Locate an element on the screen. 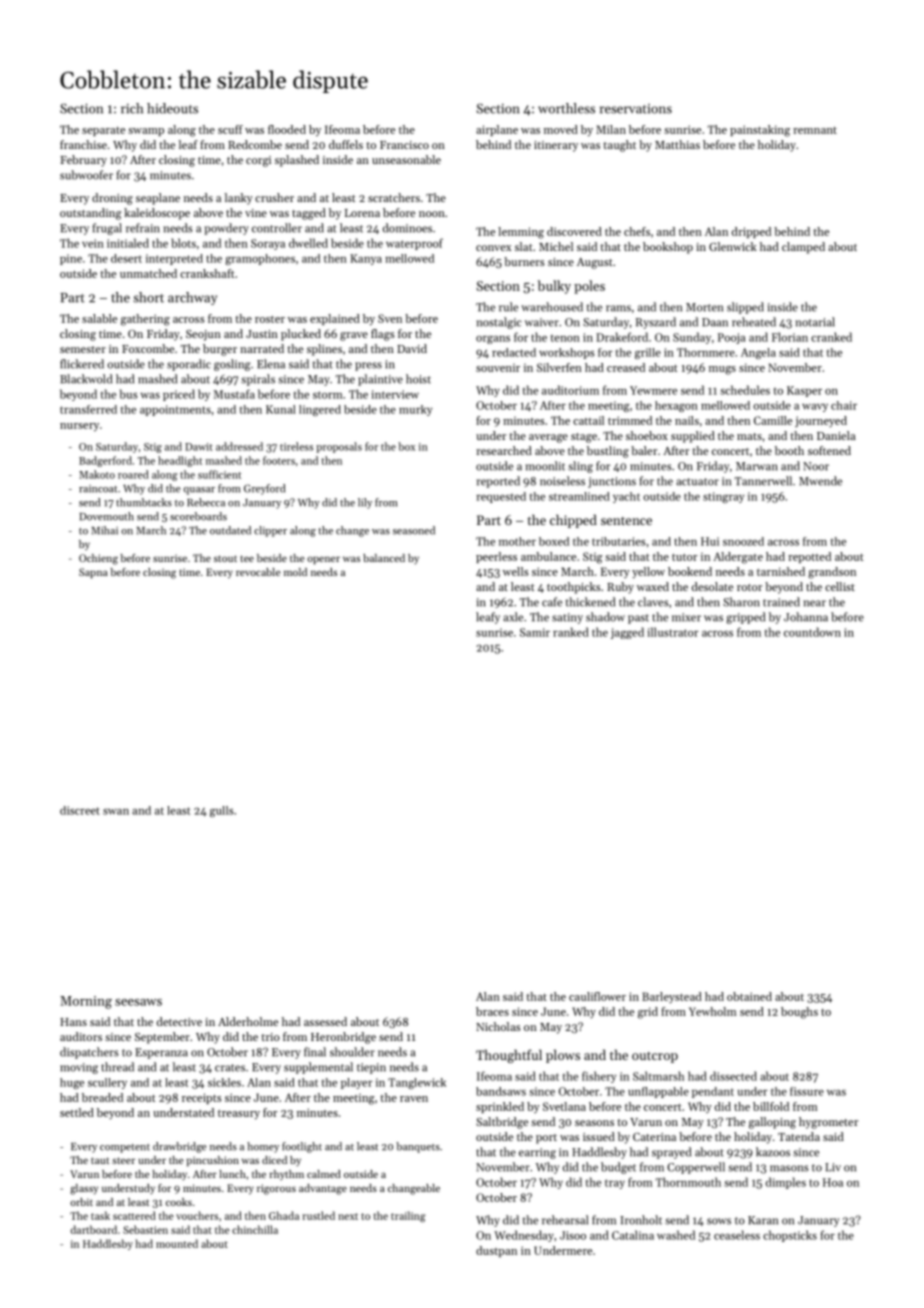  swan is located at coordinates (116, 812).
